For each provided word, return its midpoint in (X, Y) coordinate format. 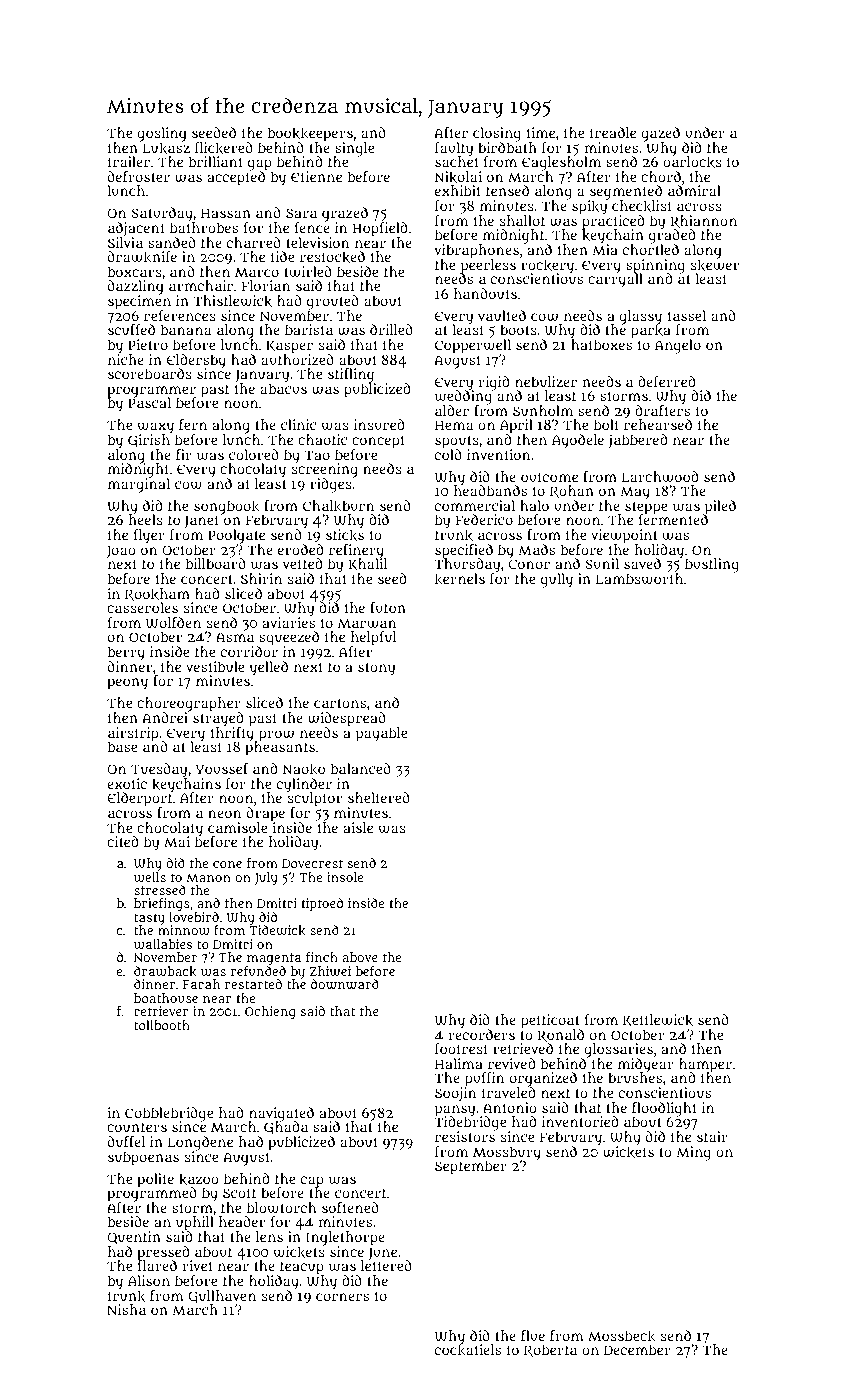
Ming (693, 1153)
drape (266, 814)
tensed (507, 190)
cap (312, 1182)
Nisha (126, 1309)
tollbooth (162, 1025)
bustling (712, 566)
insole (345, 877)
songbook (228, 507)
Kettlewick (658, 1020)
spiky (589, 208)
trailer (129, 161)
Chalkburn (339, 506)
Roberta (550, 1350)
